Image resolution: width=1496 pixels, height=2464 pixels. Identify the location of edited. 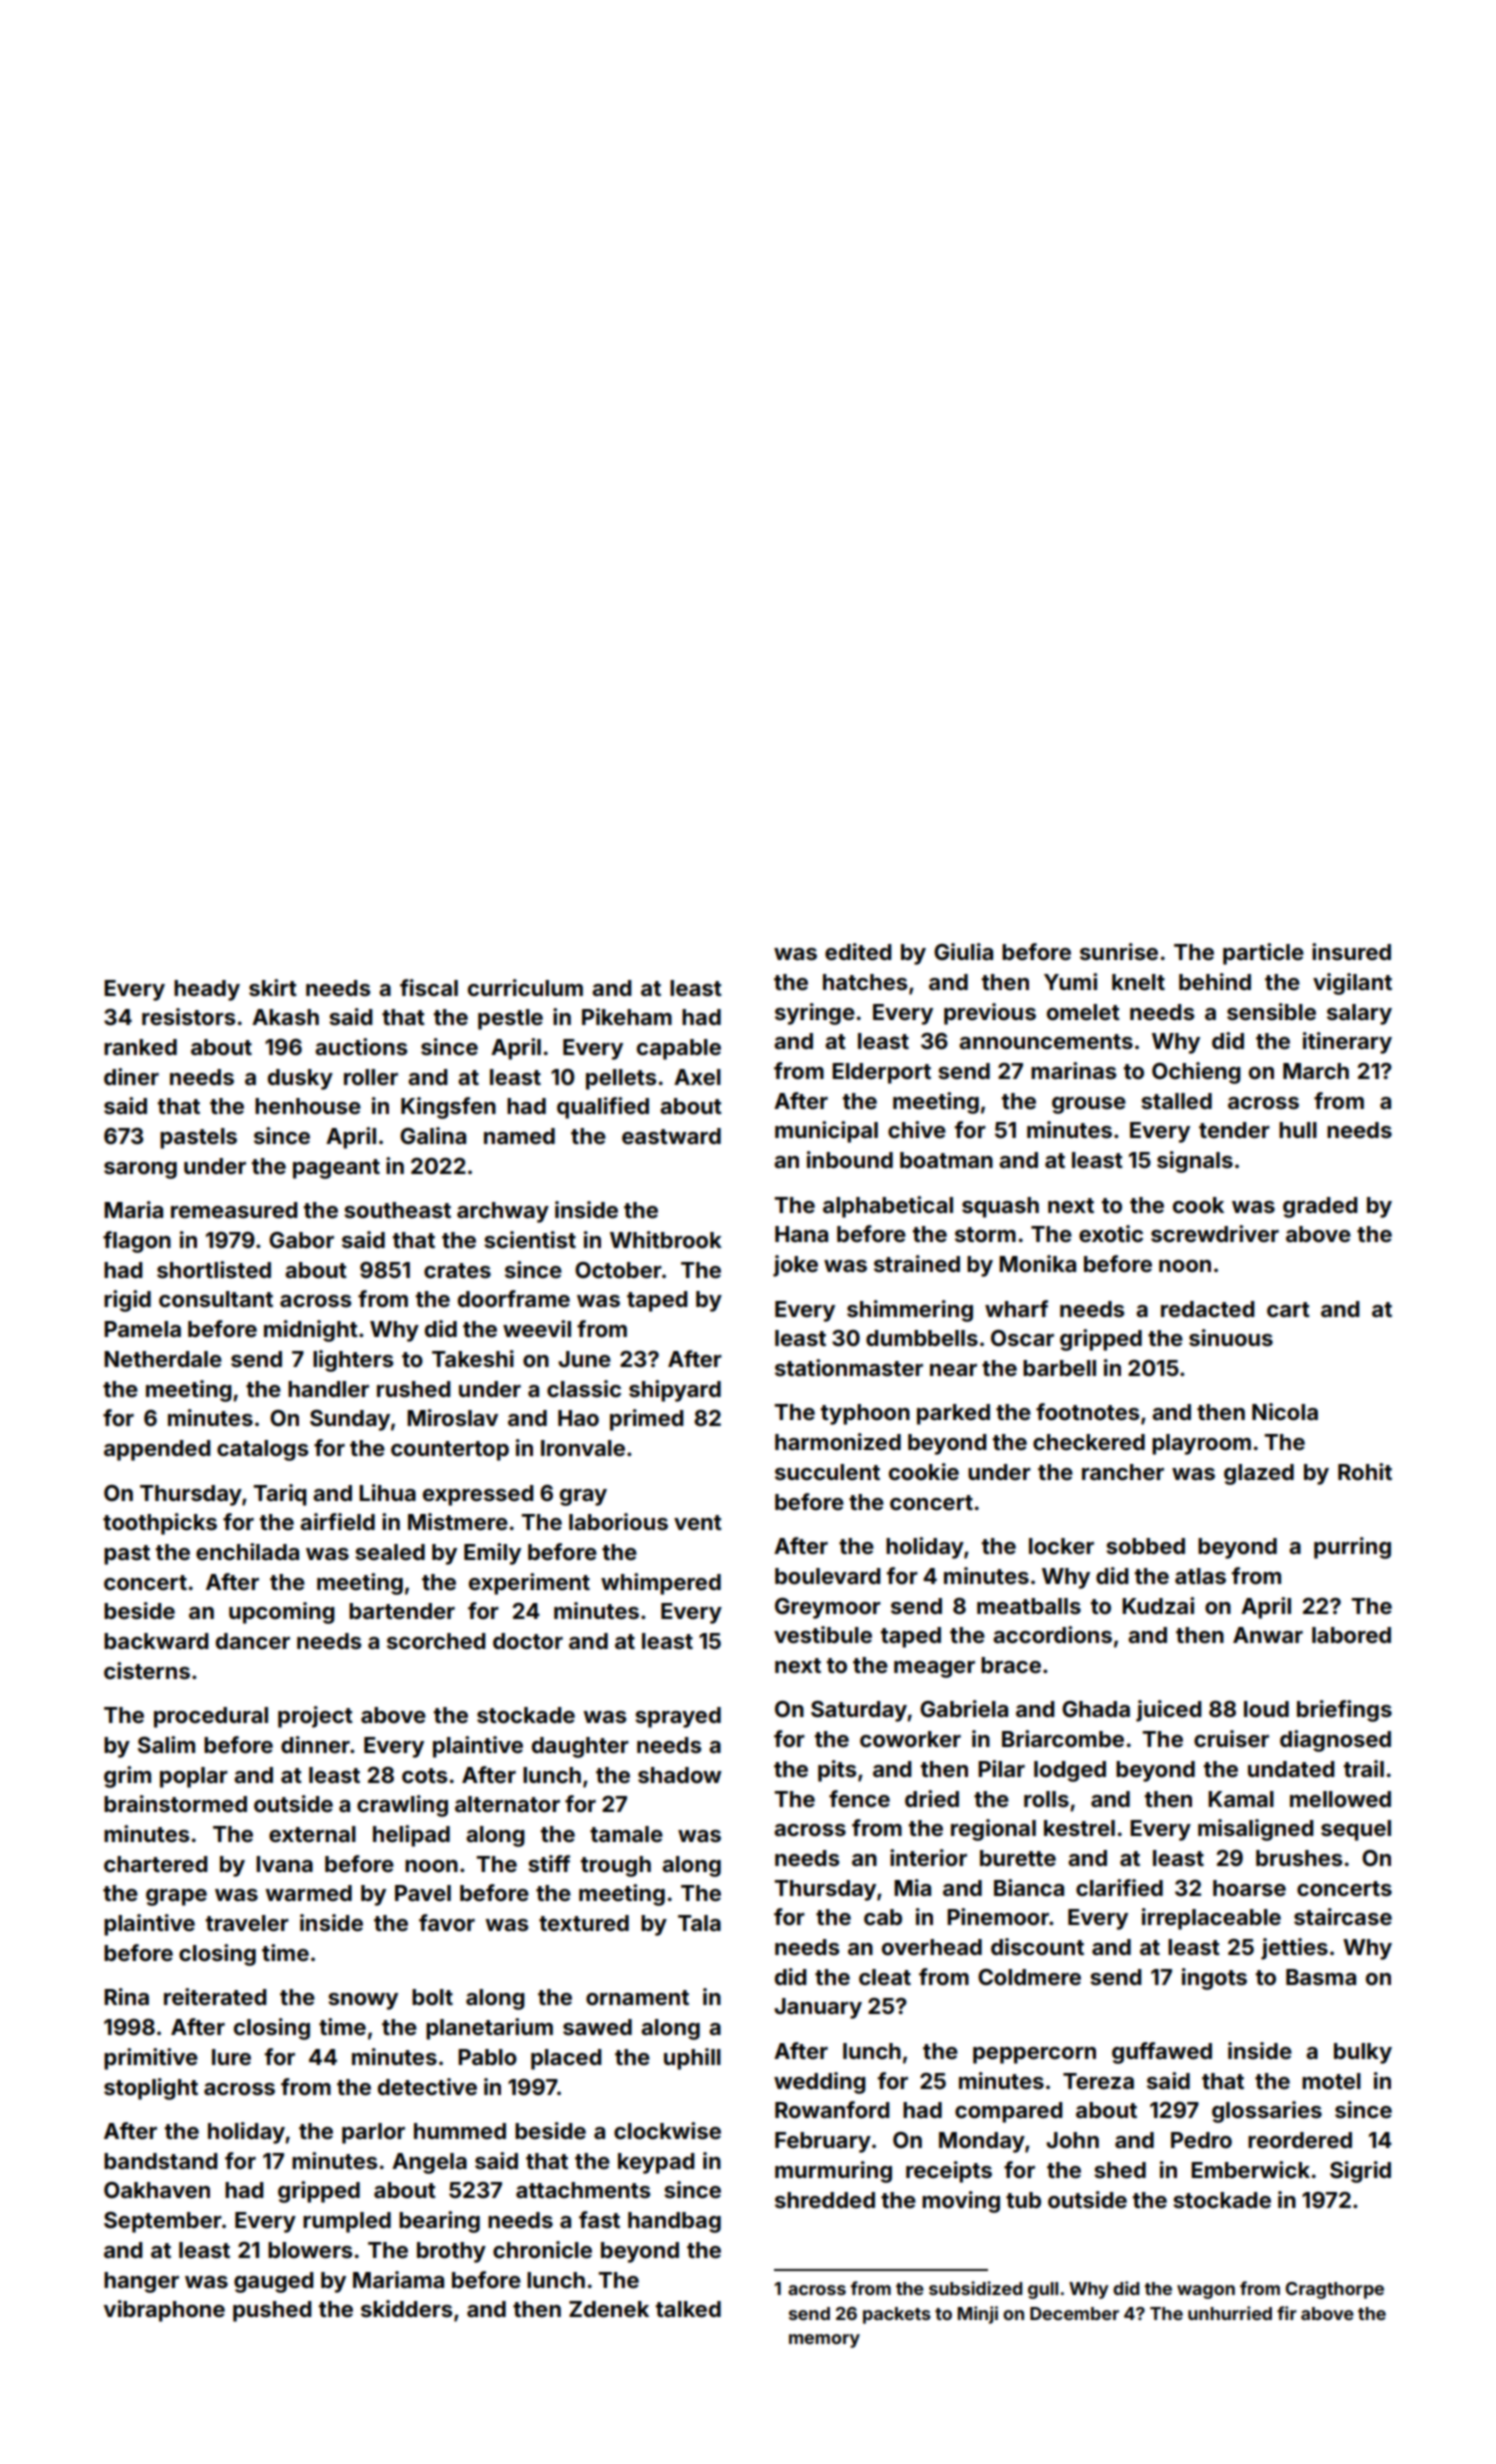
(858, 951).
